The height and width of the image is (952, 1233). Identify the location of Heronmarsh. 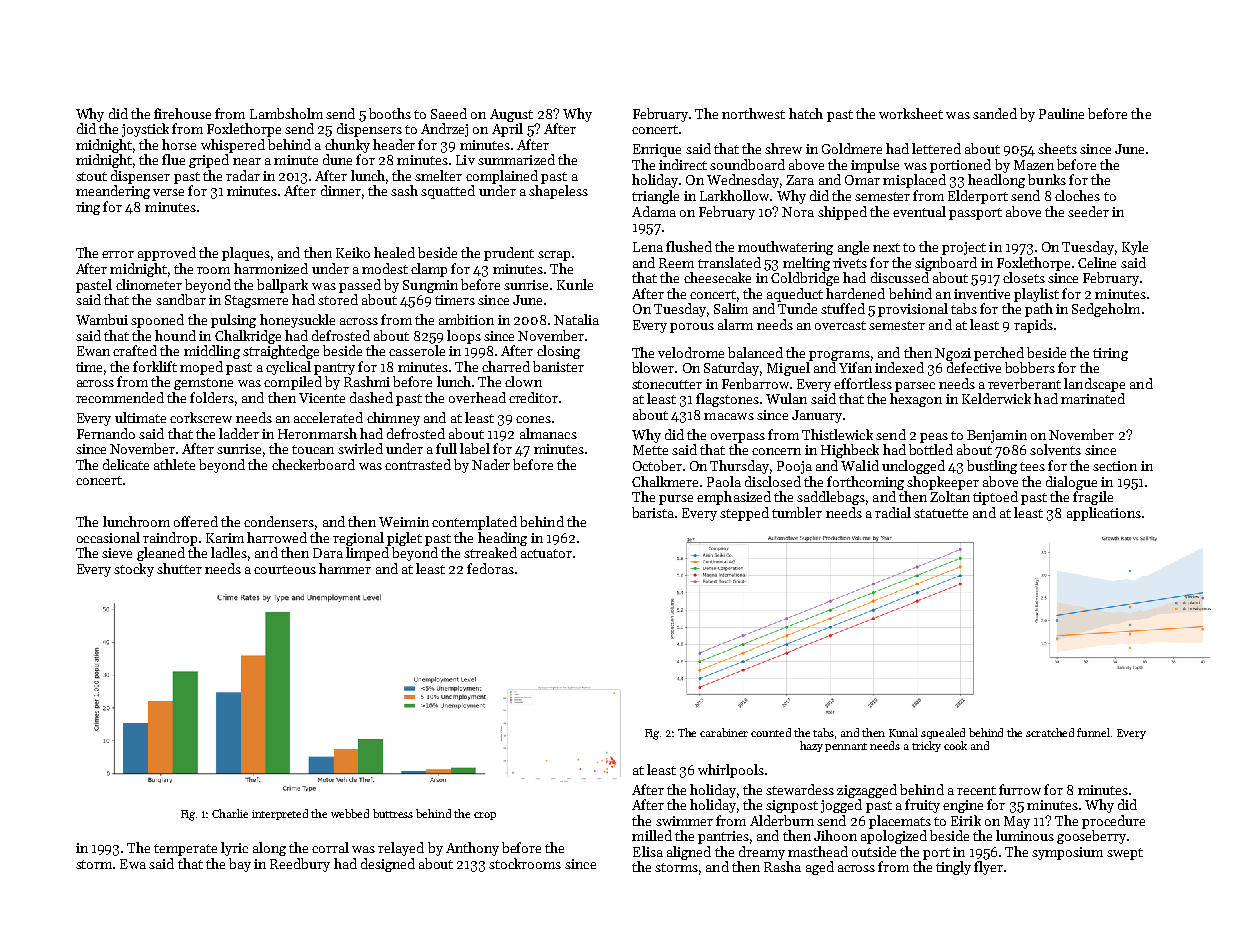
(317, 433).
